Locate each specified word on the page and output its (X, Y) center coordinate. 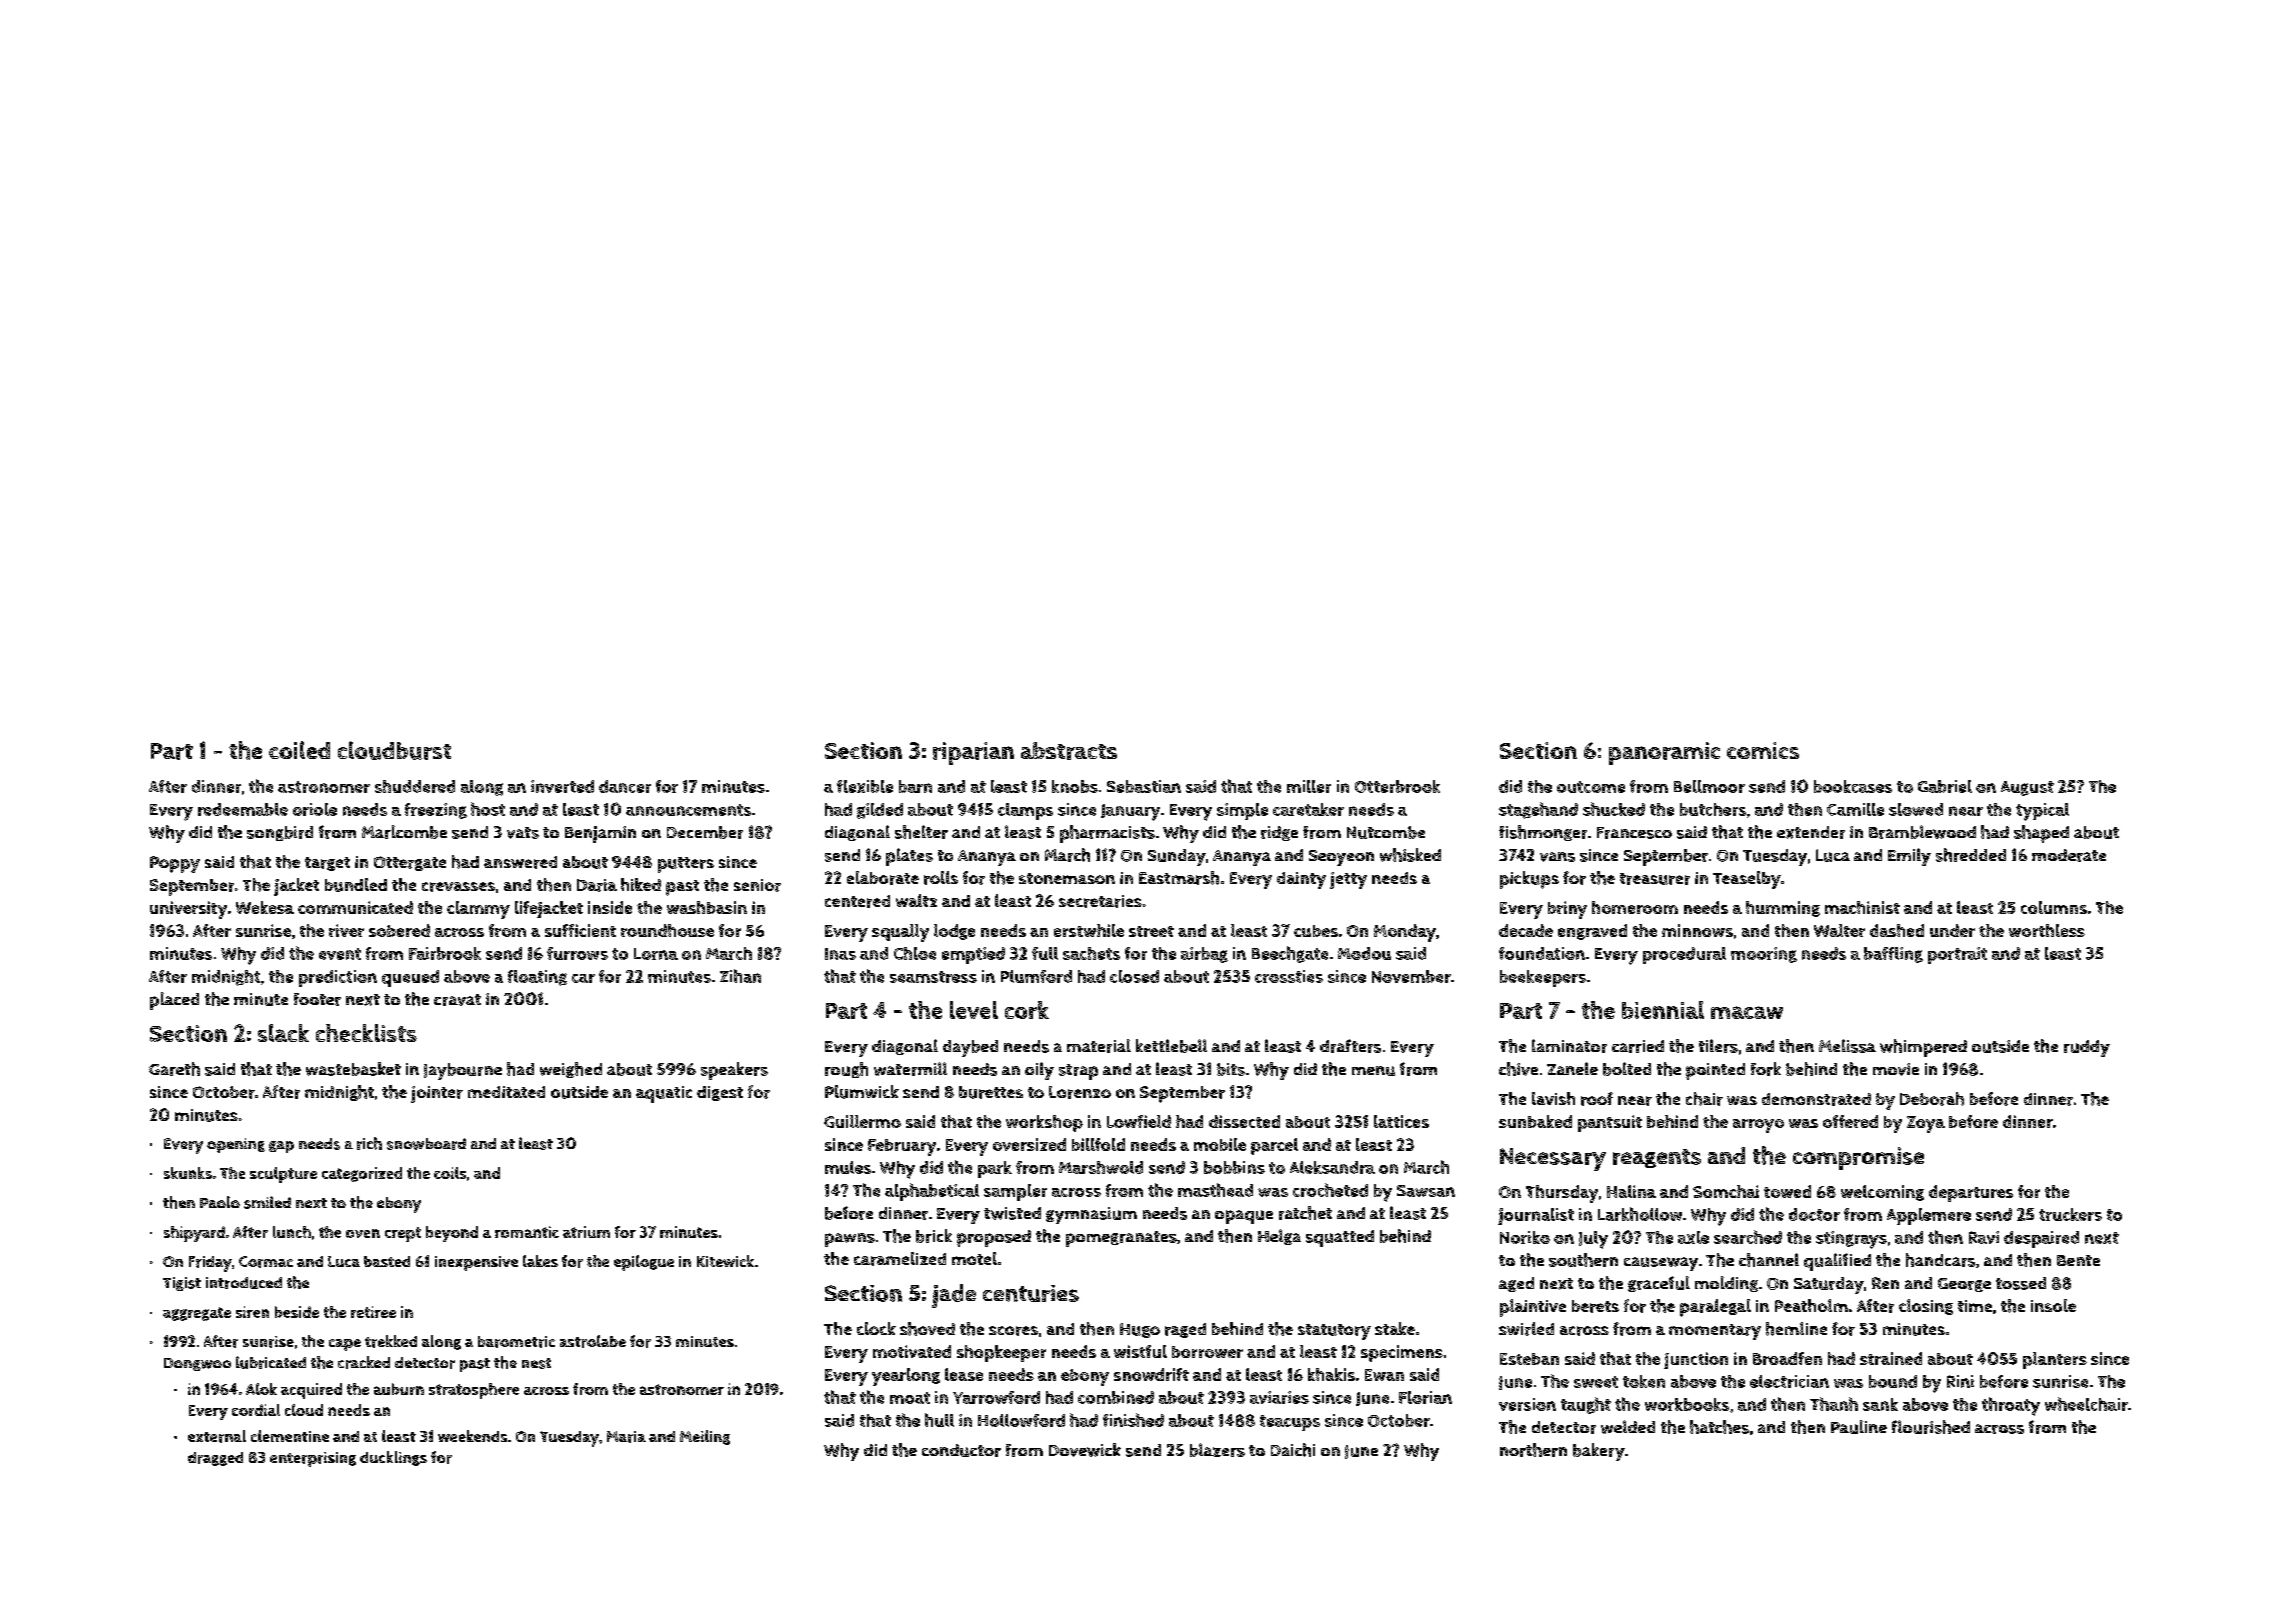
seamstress (933, 977)
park (995, 1169)
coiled (299, 750)
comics (1763, 750)
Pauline (1859, 1427)
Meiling (705, 1437)
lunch (292, 1232)
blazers (1217, 1450)
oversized (1029, 1144)
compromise (1858, 1158)
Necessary (1553, 1159)
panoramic (1664, 753)
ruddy (2087, 1048)
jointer (437, 1094)
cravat (457, 1000)
